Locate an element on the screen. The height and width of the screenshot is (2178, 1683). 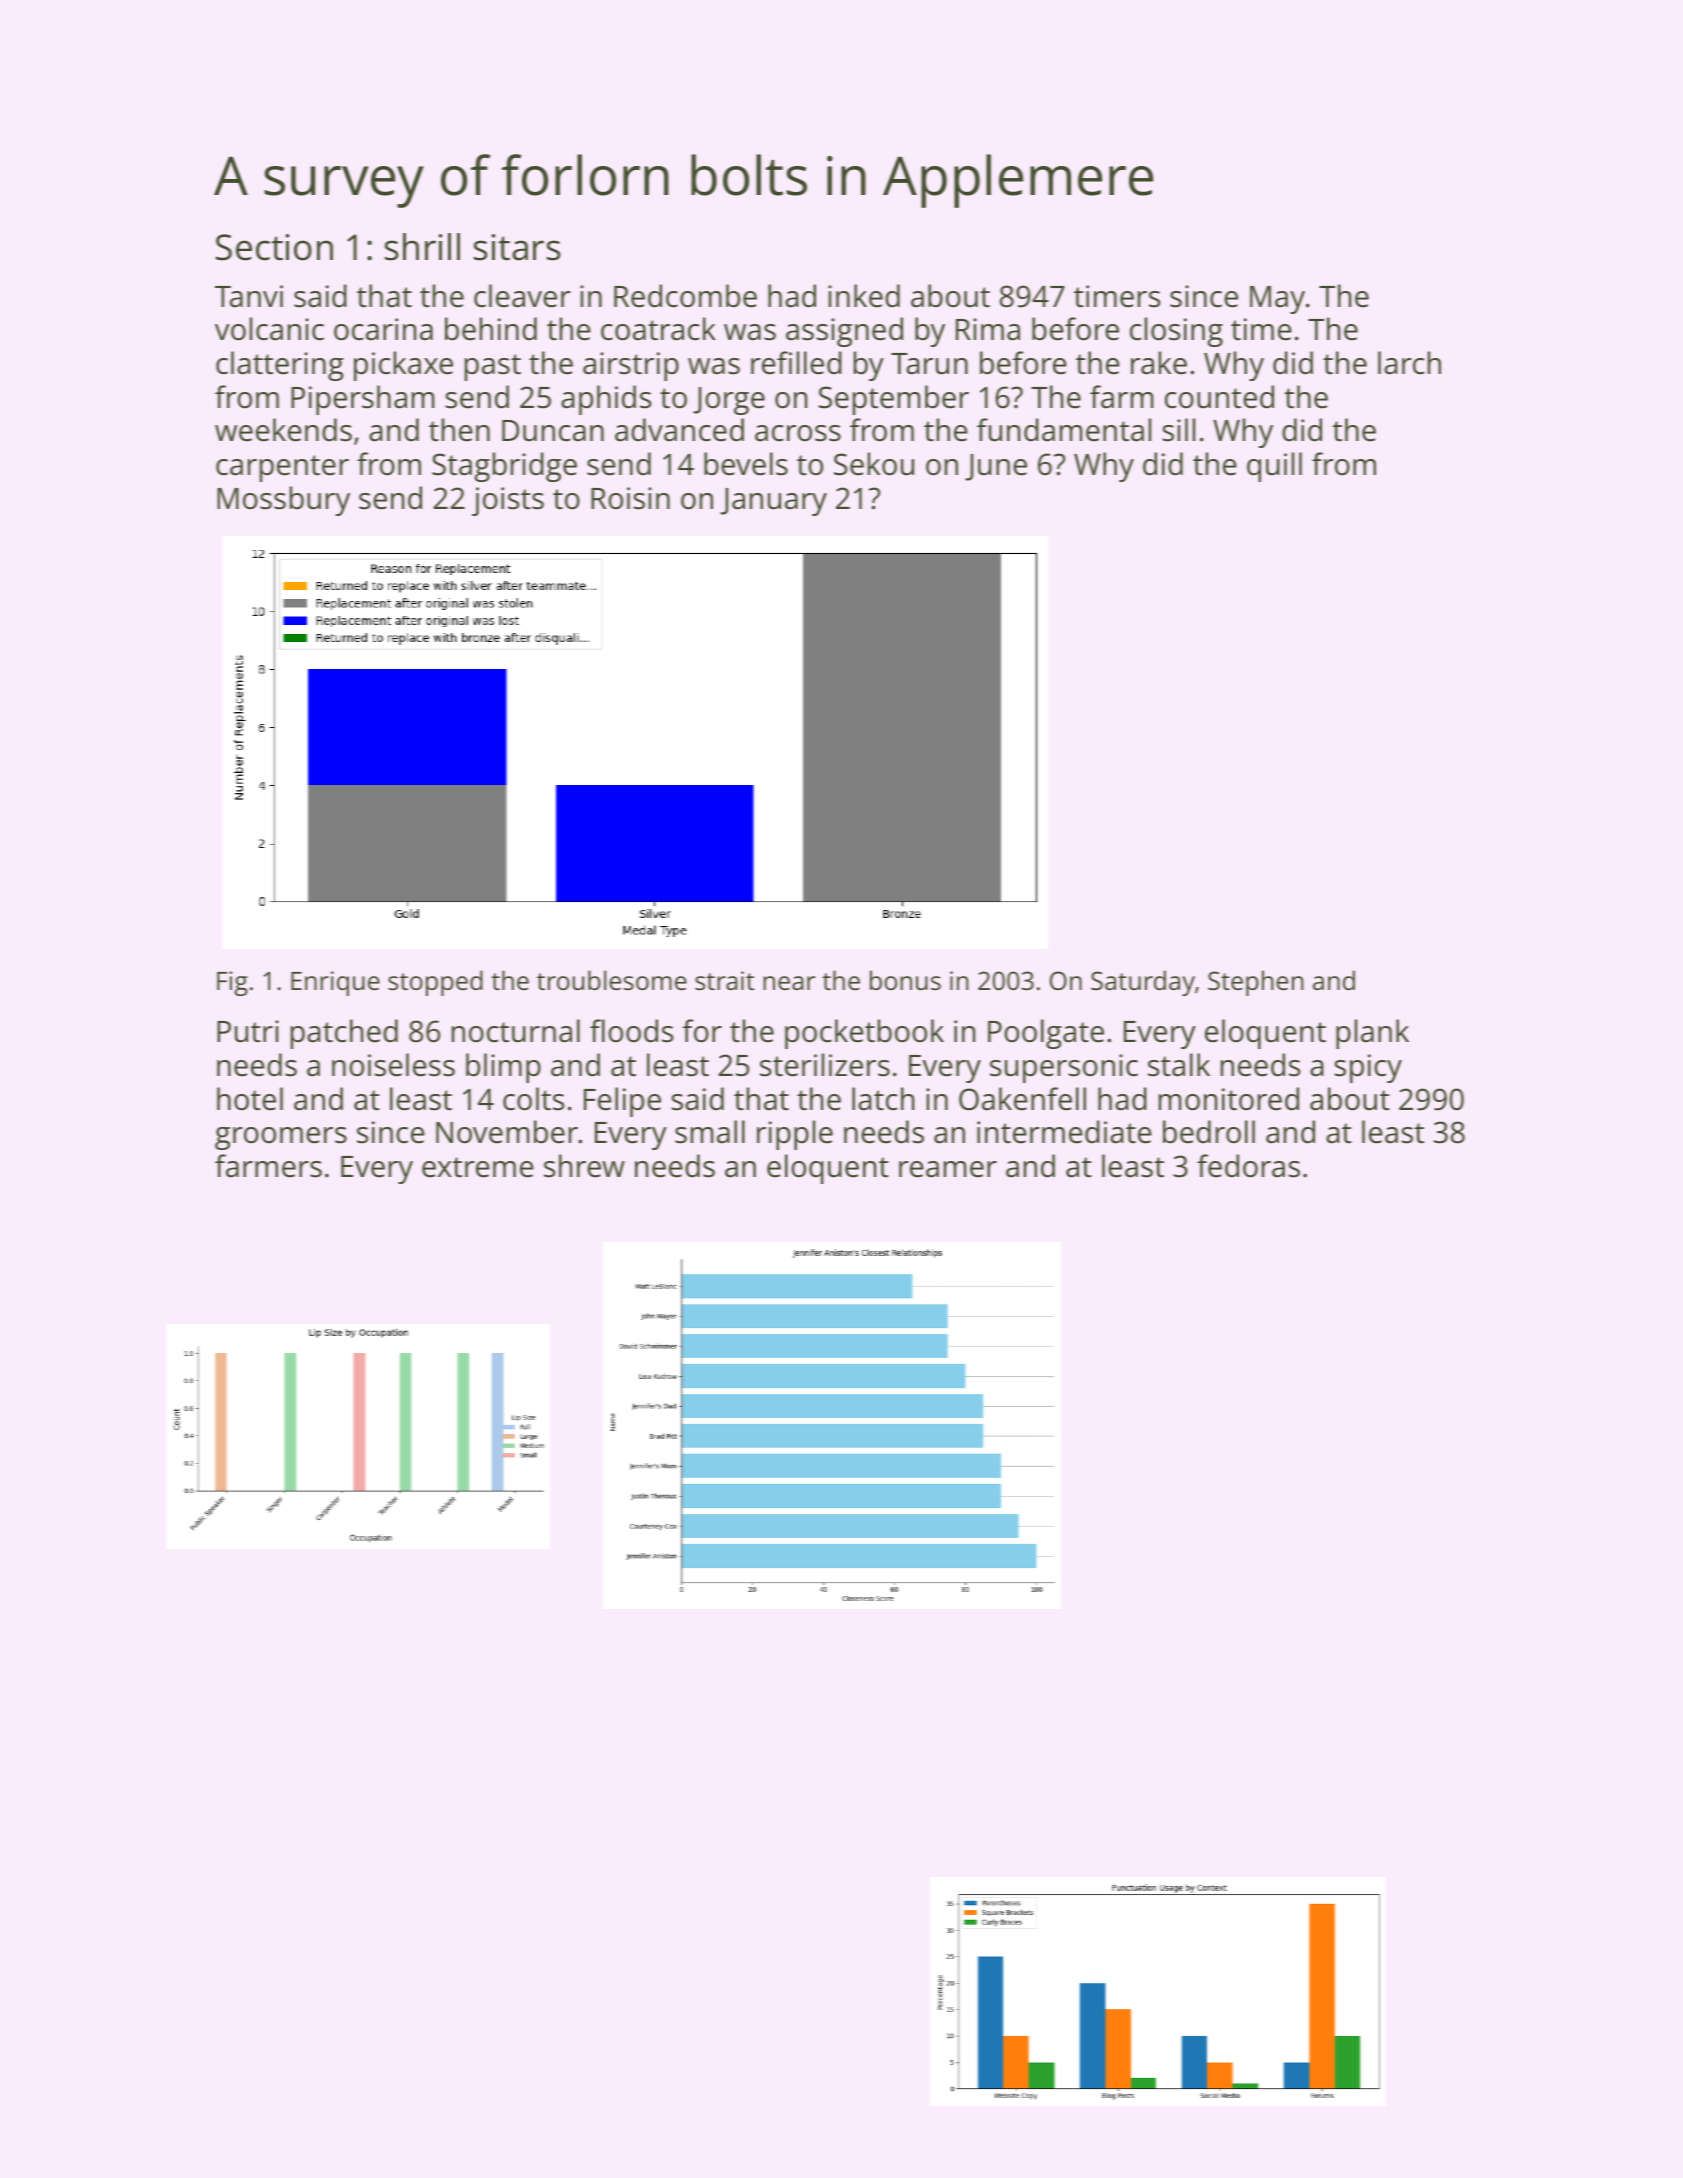
Stephen is located at coordinates (1256, 983).
